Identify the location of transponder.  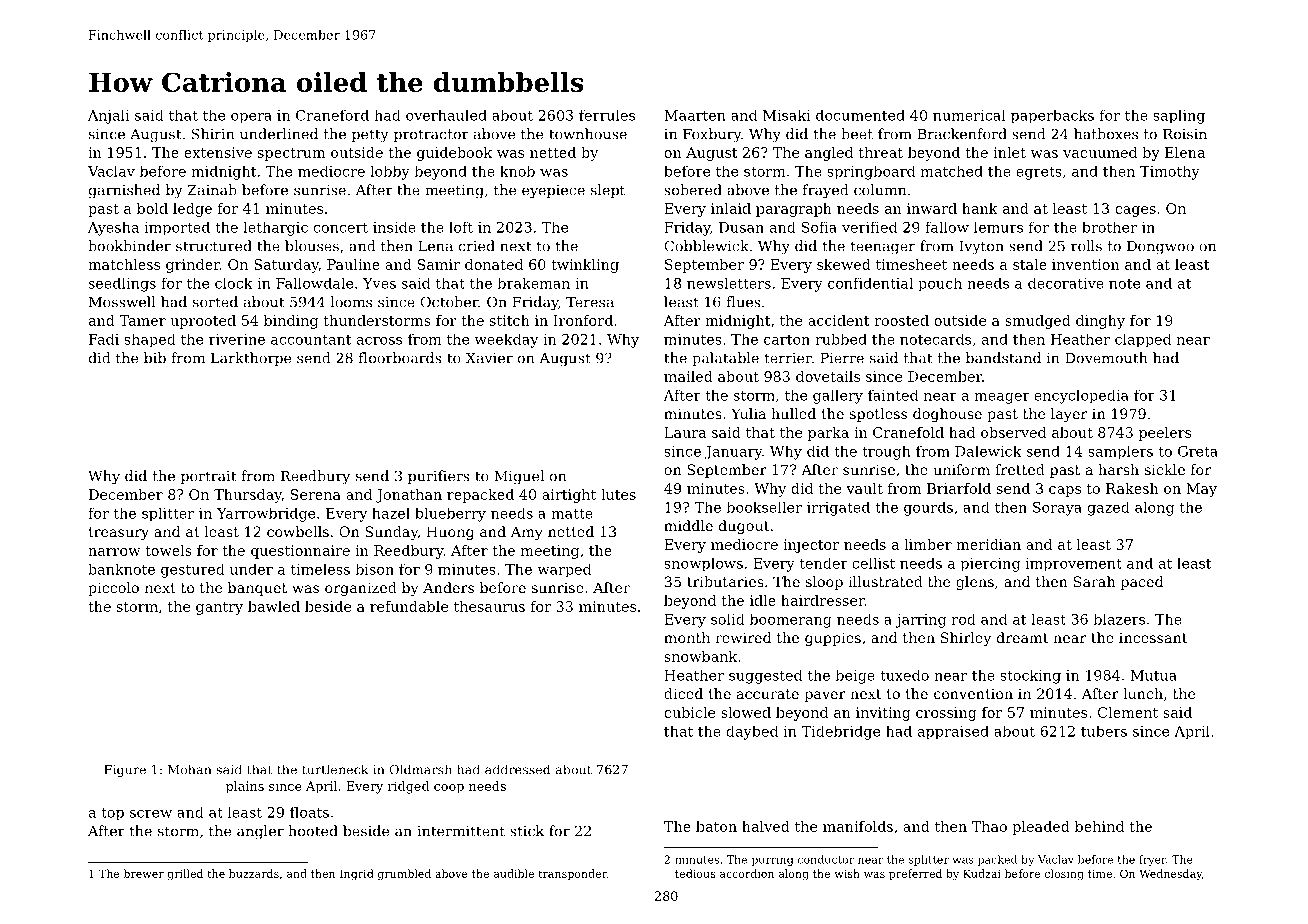
(572, 874).
